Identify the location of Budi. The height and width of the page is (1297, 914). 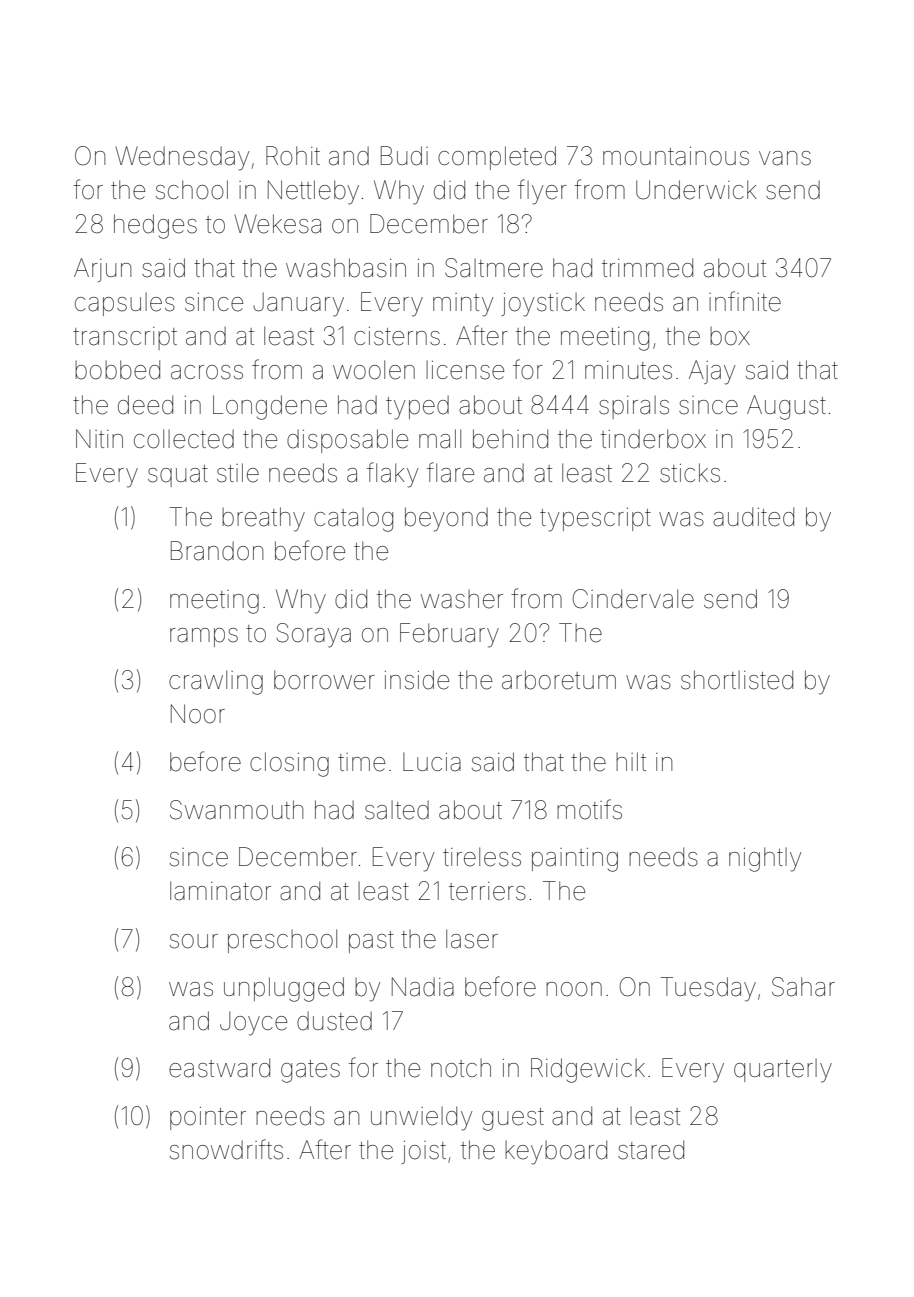
(404, 156).
